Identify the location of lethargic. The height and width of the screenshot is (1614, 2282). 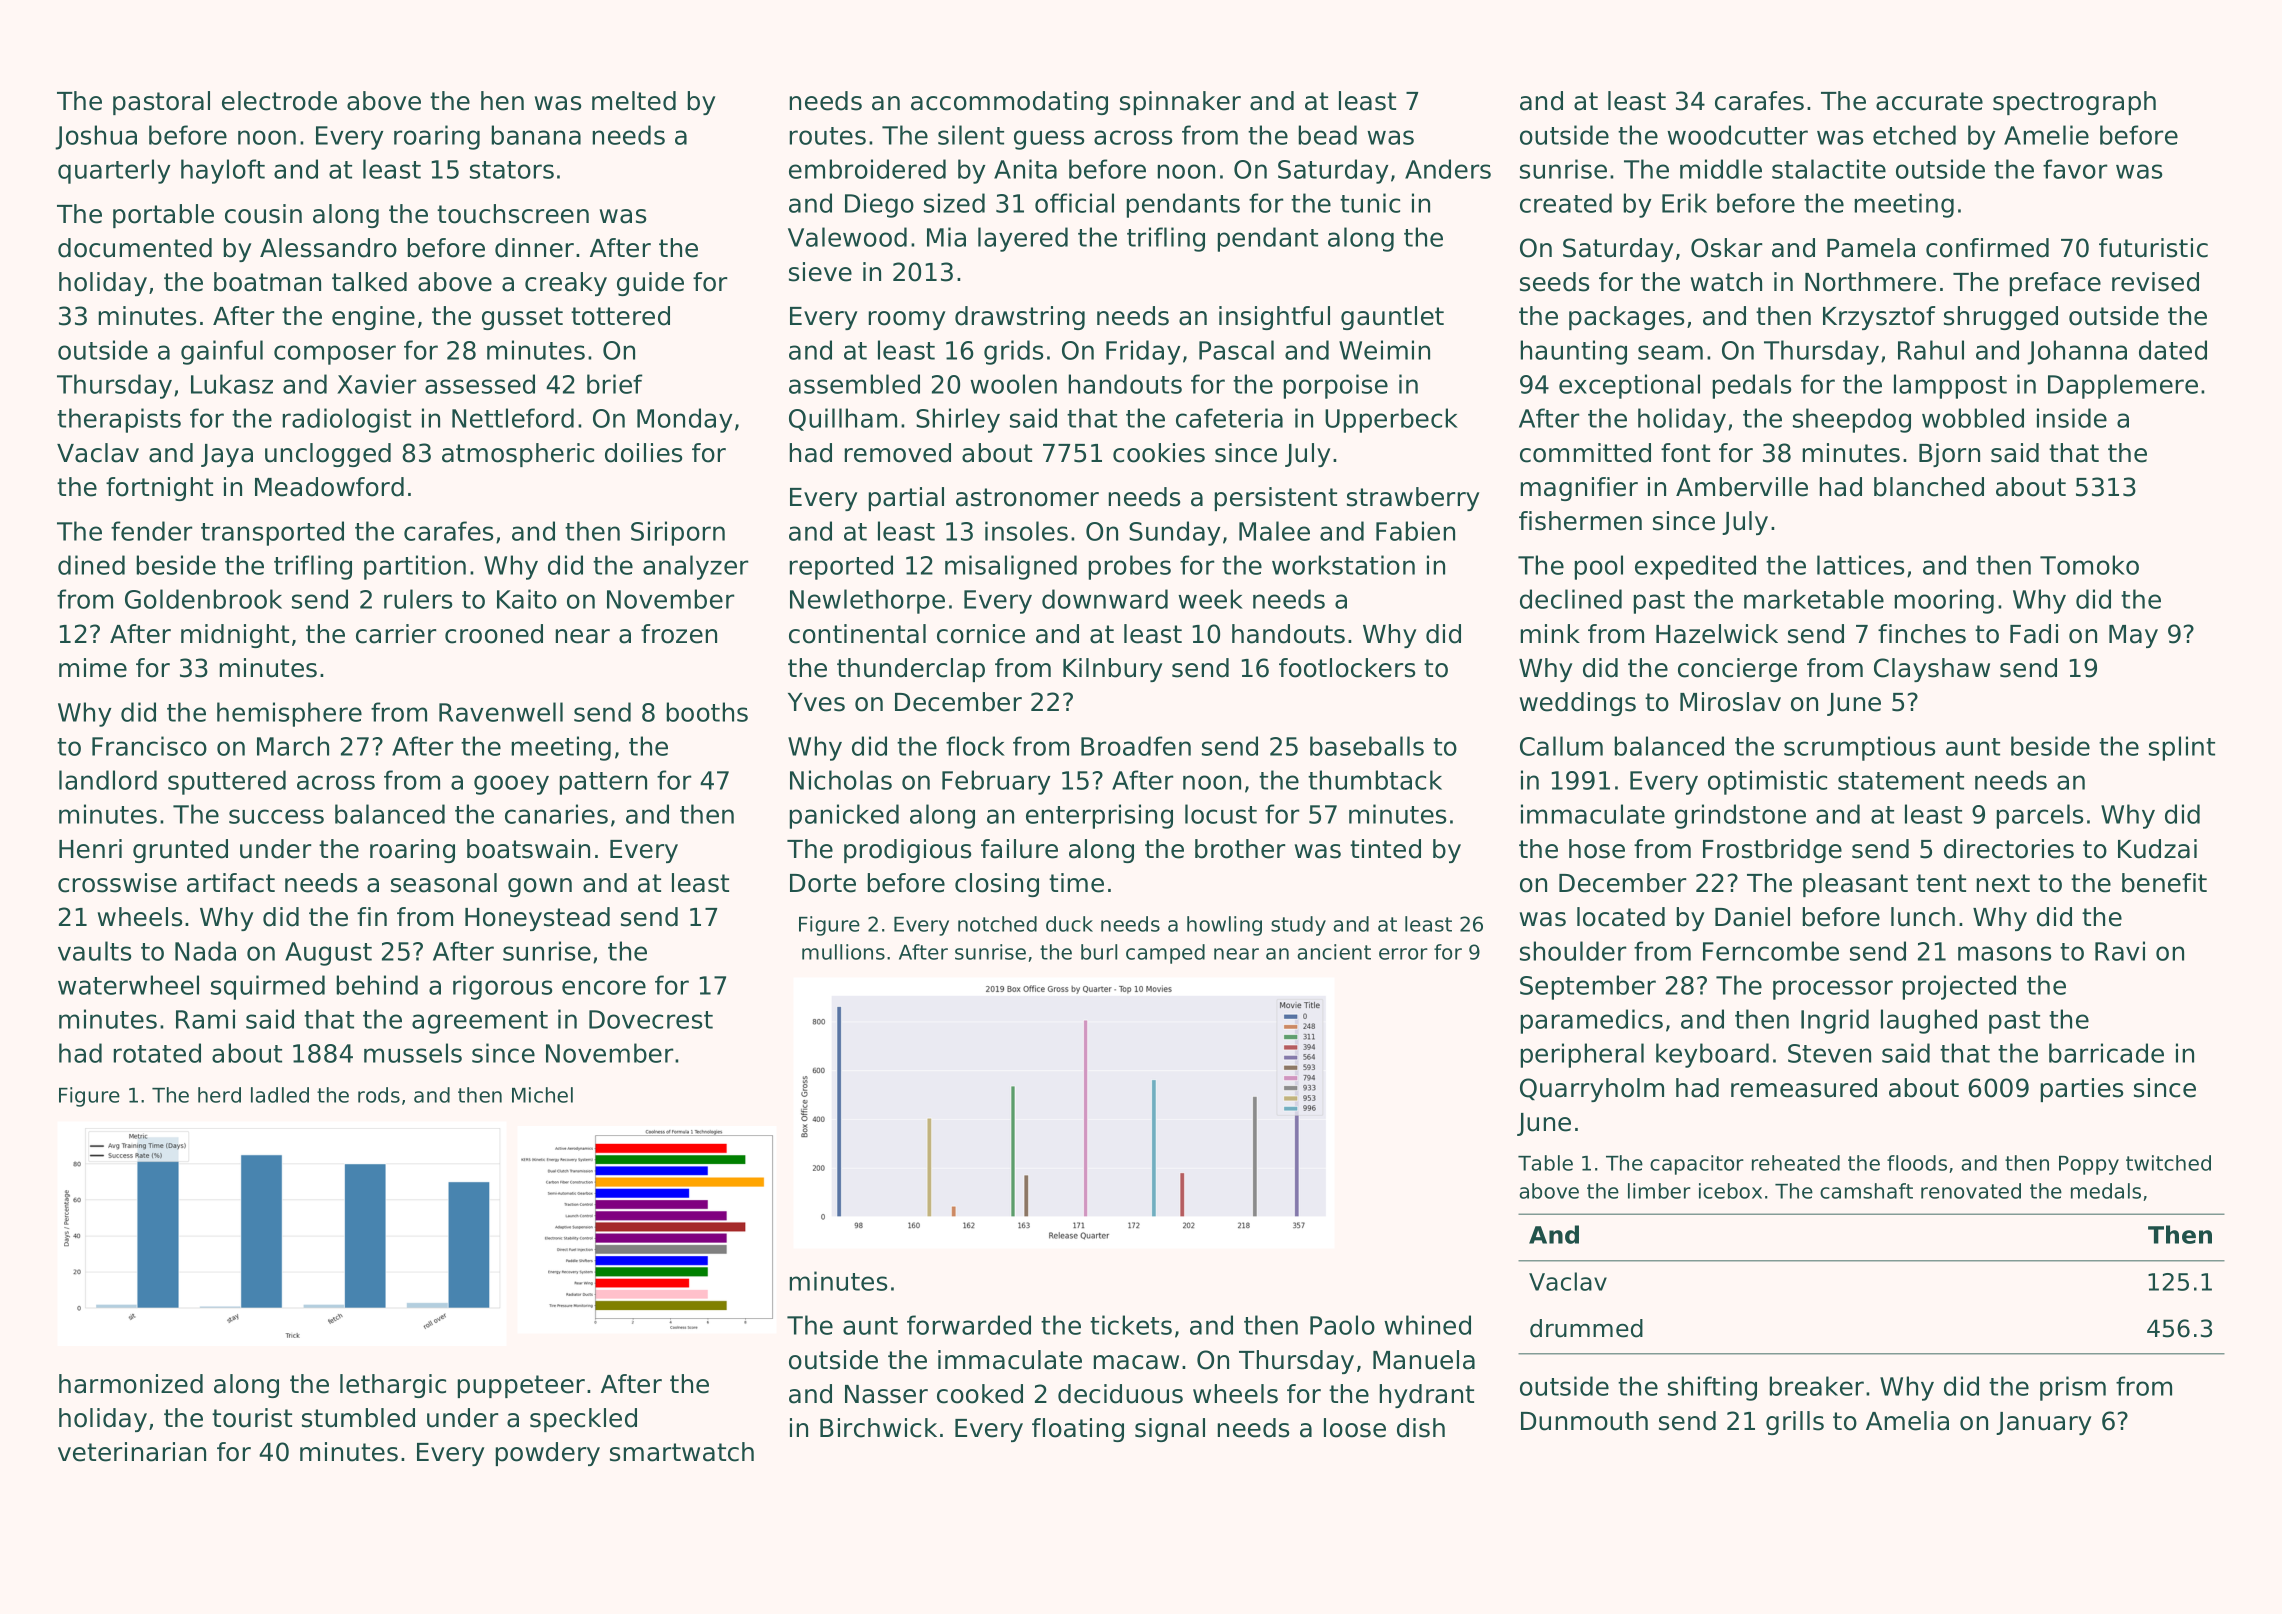
(393, 1386).
